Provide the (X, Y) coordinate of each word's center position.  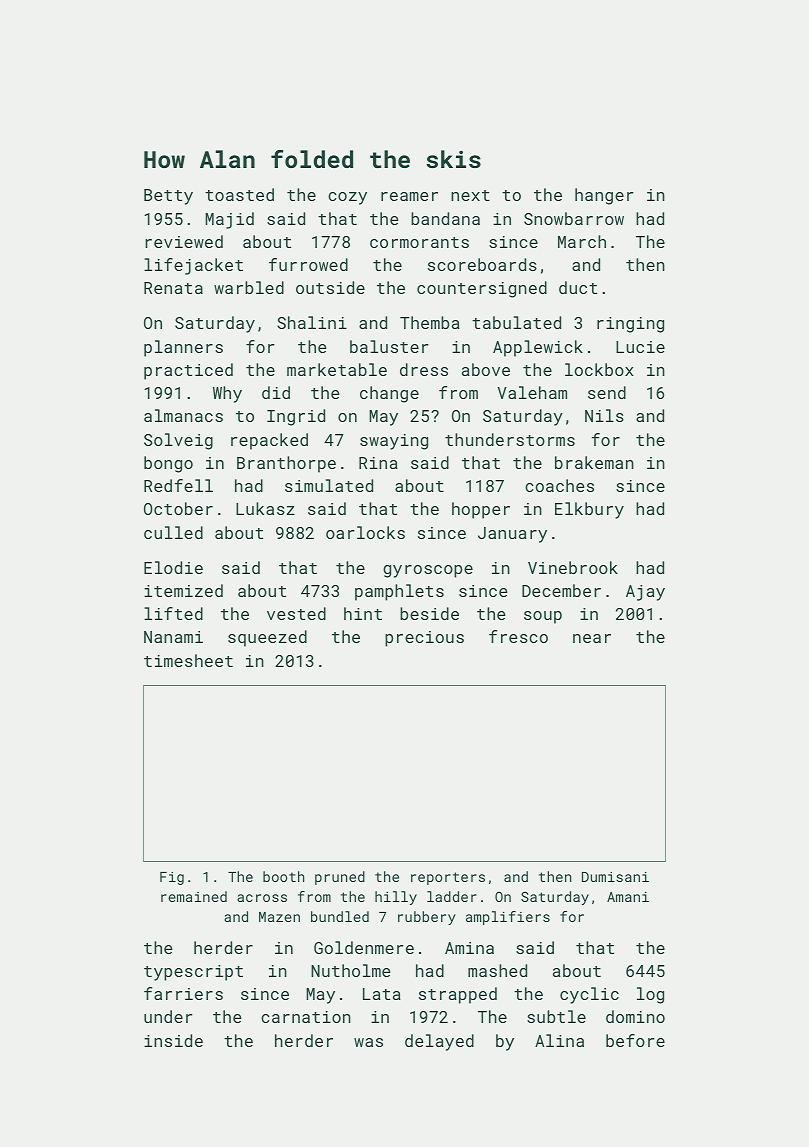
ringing (630, 325)
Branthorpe (286, 464)
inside (173, 1040)
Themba (430, 322)
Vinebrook (573, 567)
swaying (394, 442)
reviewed (184, 241)
